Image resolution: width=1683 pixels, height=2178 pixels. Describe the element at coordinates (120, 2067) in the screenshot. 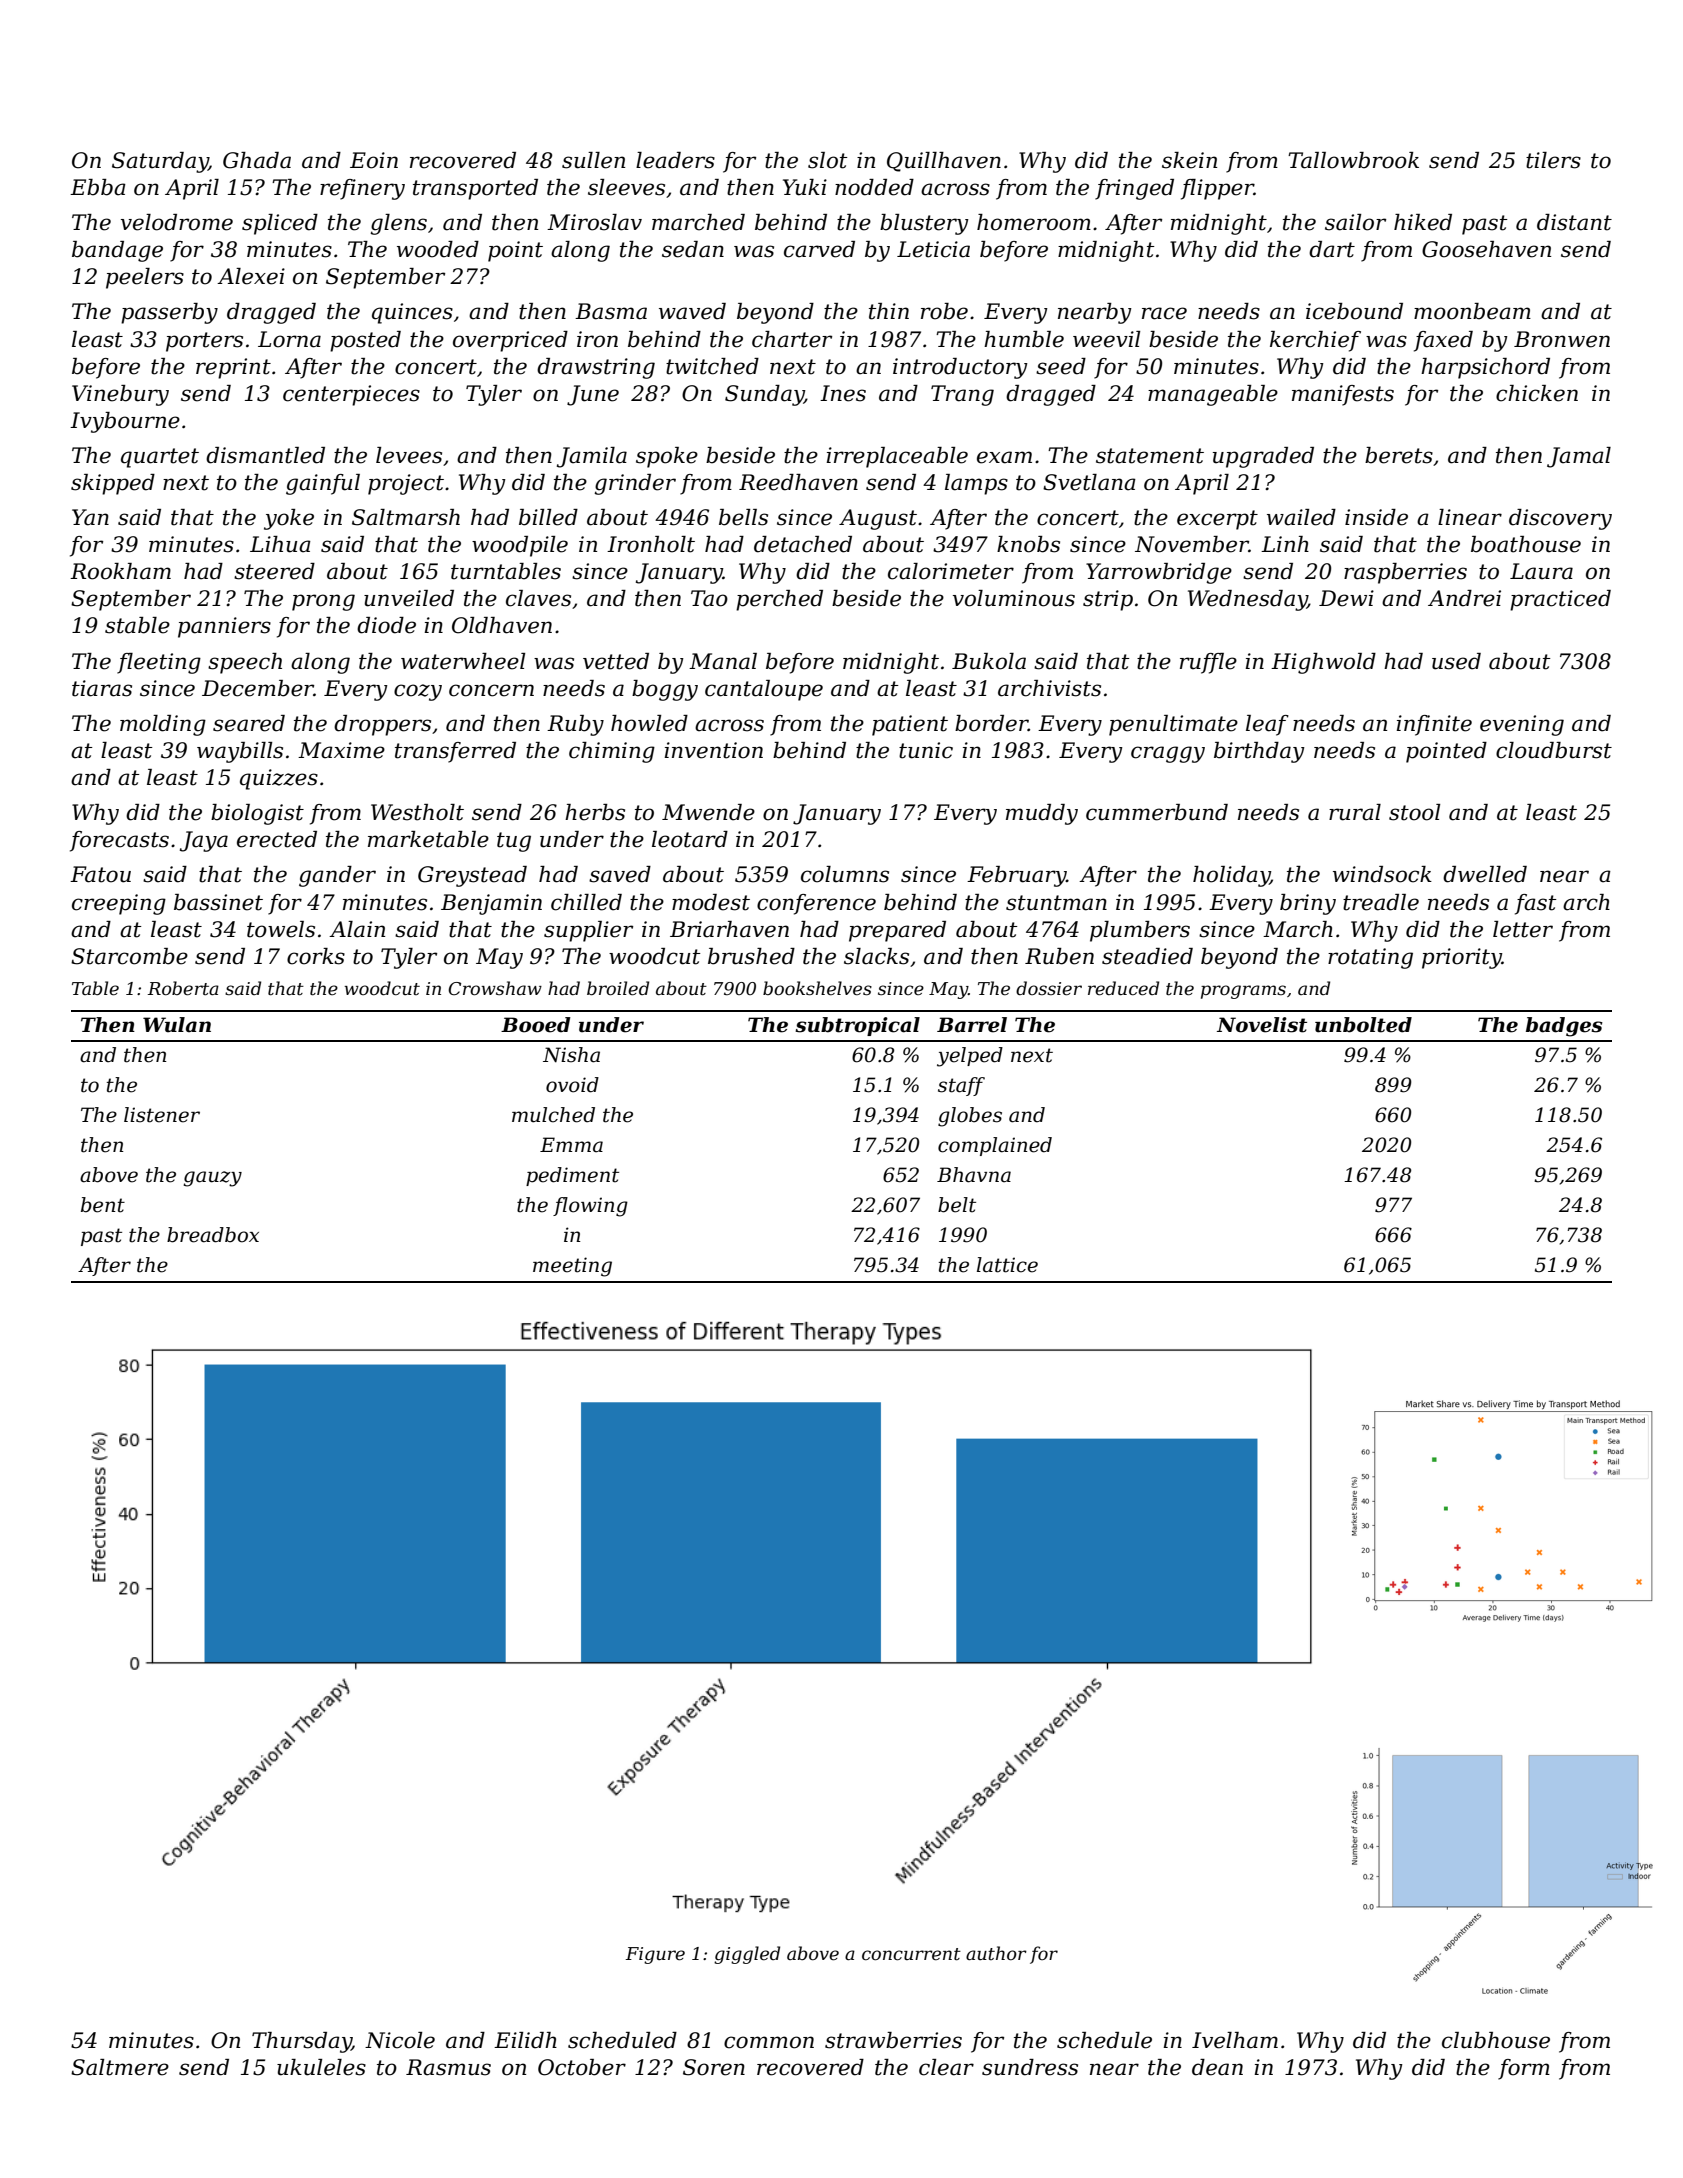

I see `Saltmere` at that location.
